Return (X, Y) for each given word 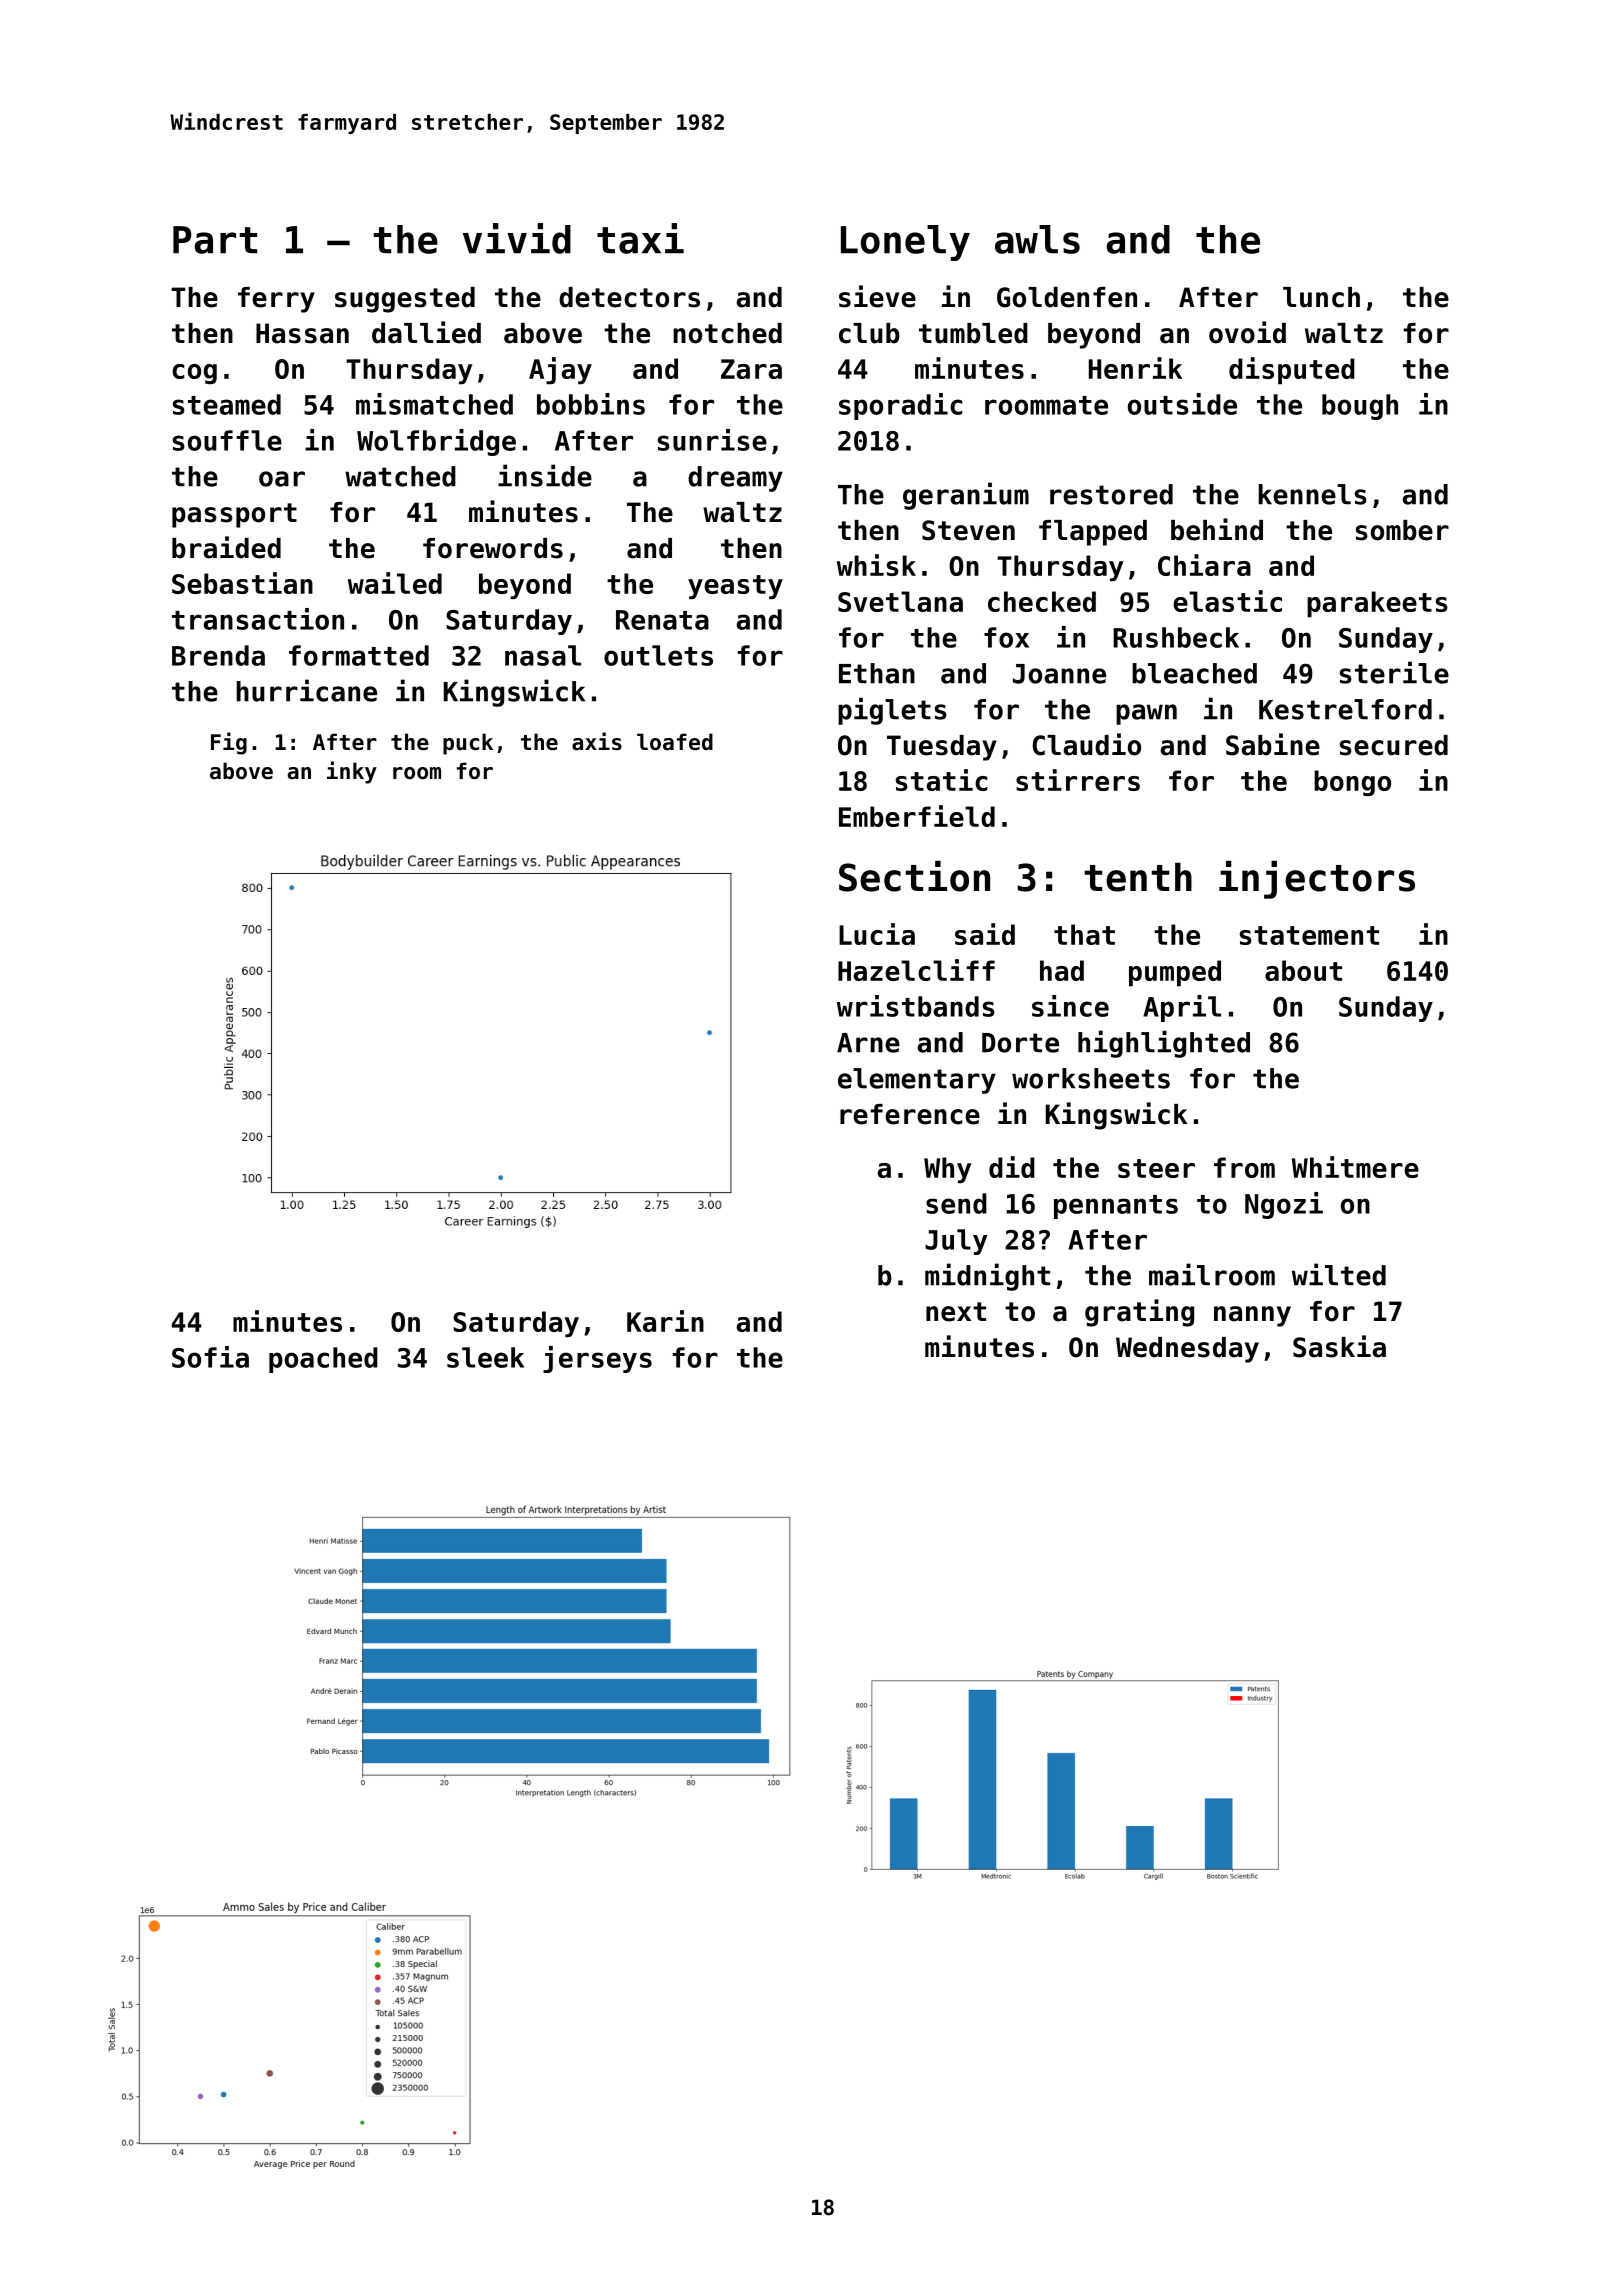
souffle (227, 440)
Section (914, 876)
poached (323, 1360)
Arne (868, 1043)
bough (1360, 407)
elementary (917, 1081)
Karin (665, 1321)
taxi (640, 238)
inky (352, 772)
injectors (1317, 880)
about (1303, 970)
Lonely (905, 243)
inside (545, 475)
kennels (1312, 494)
